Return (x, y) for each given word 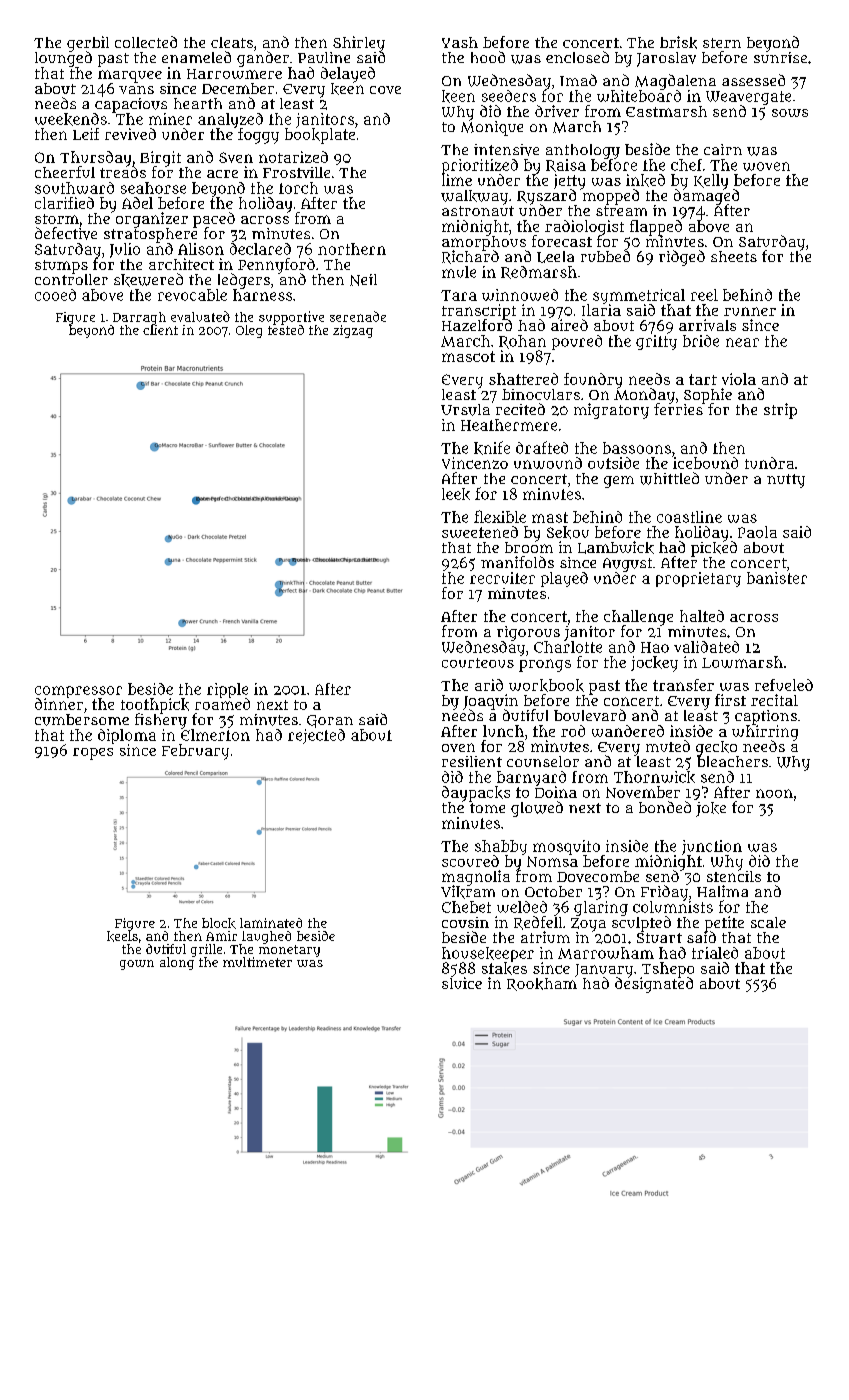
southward (74, 188)
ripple (227, 690)
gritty (656, 342)
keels (122, 936)
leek (456, 494)
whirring (765, 732)
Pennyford (276, 266)
